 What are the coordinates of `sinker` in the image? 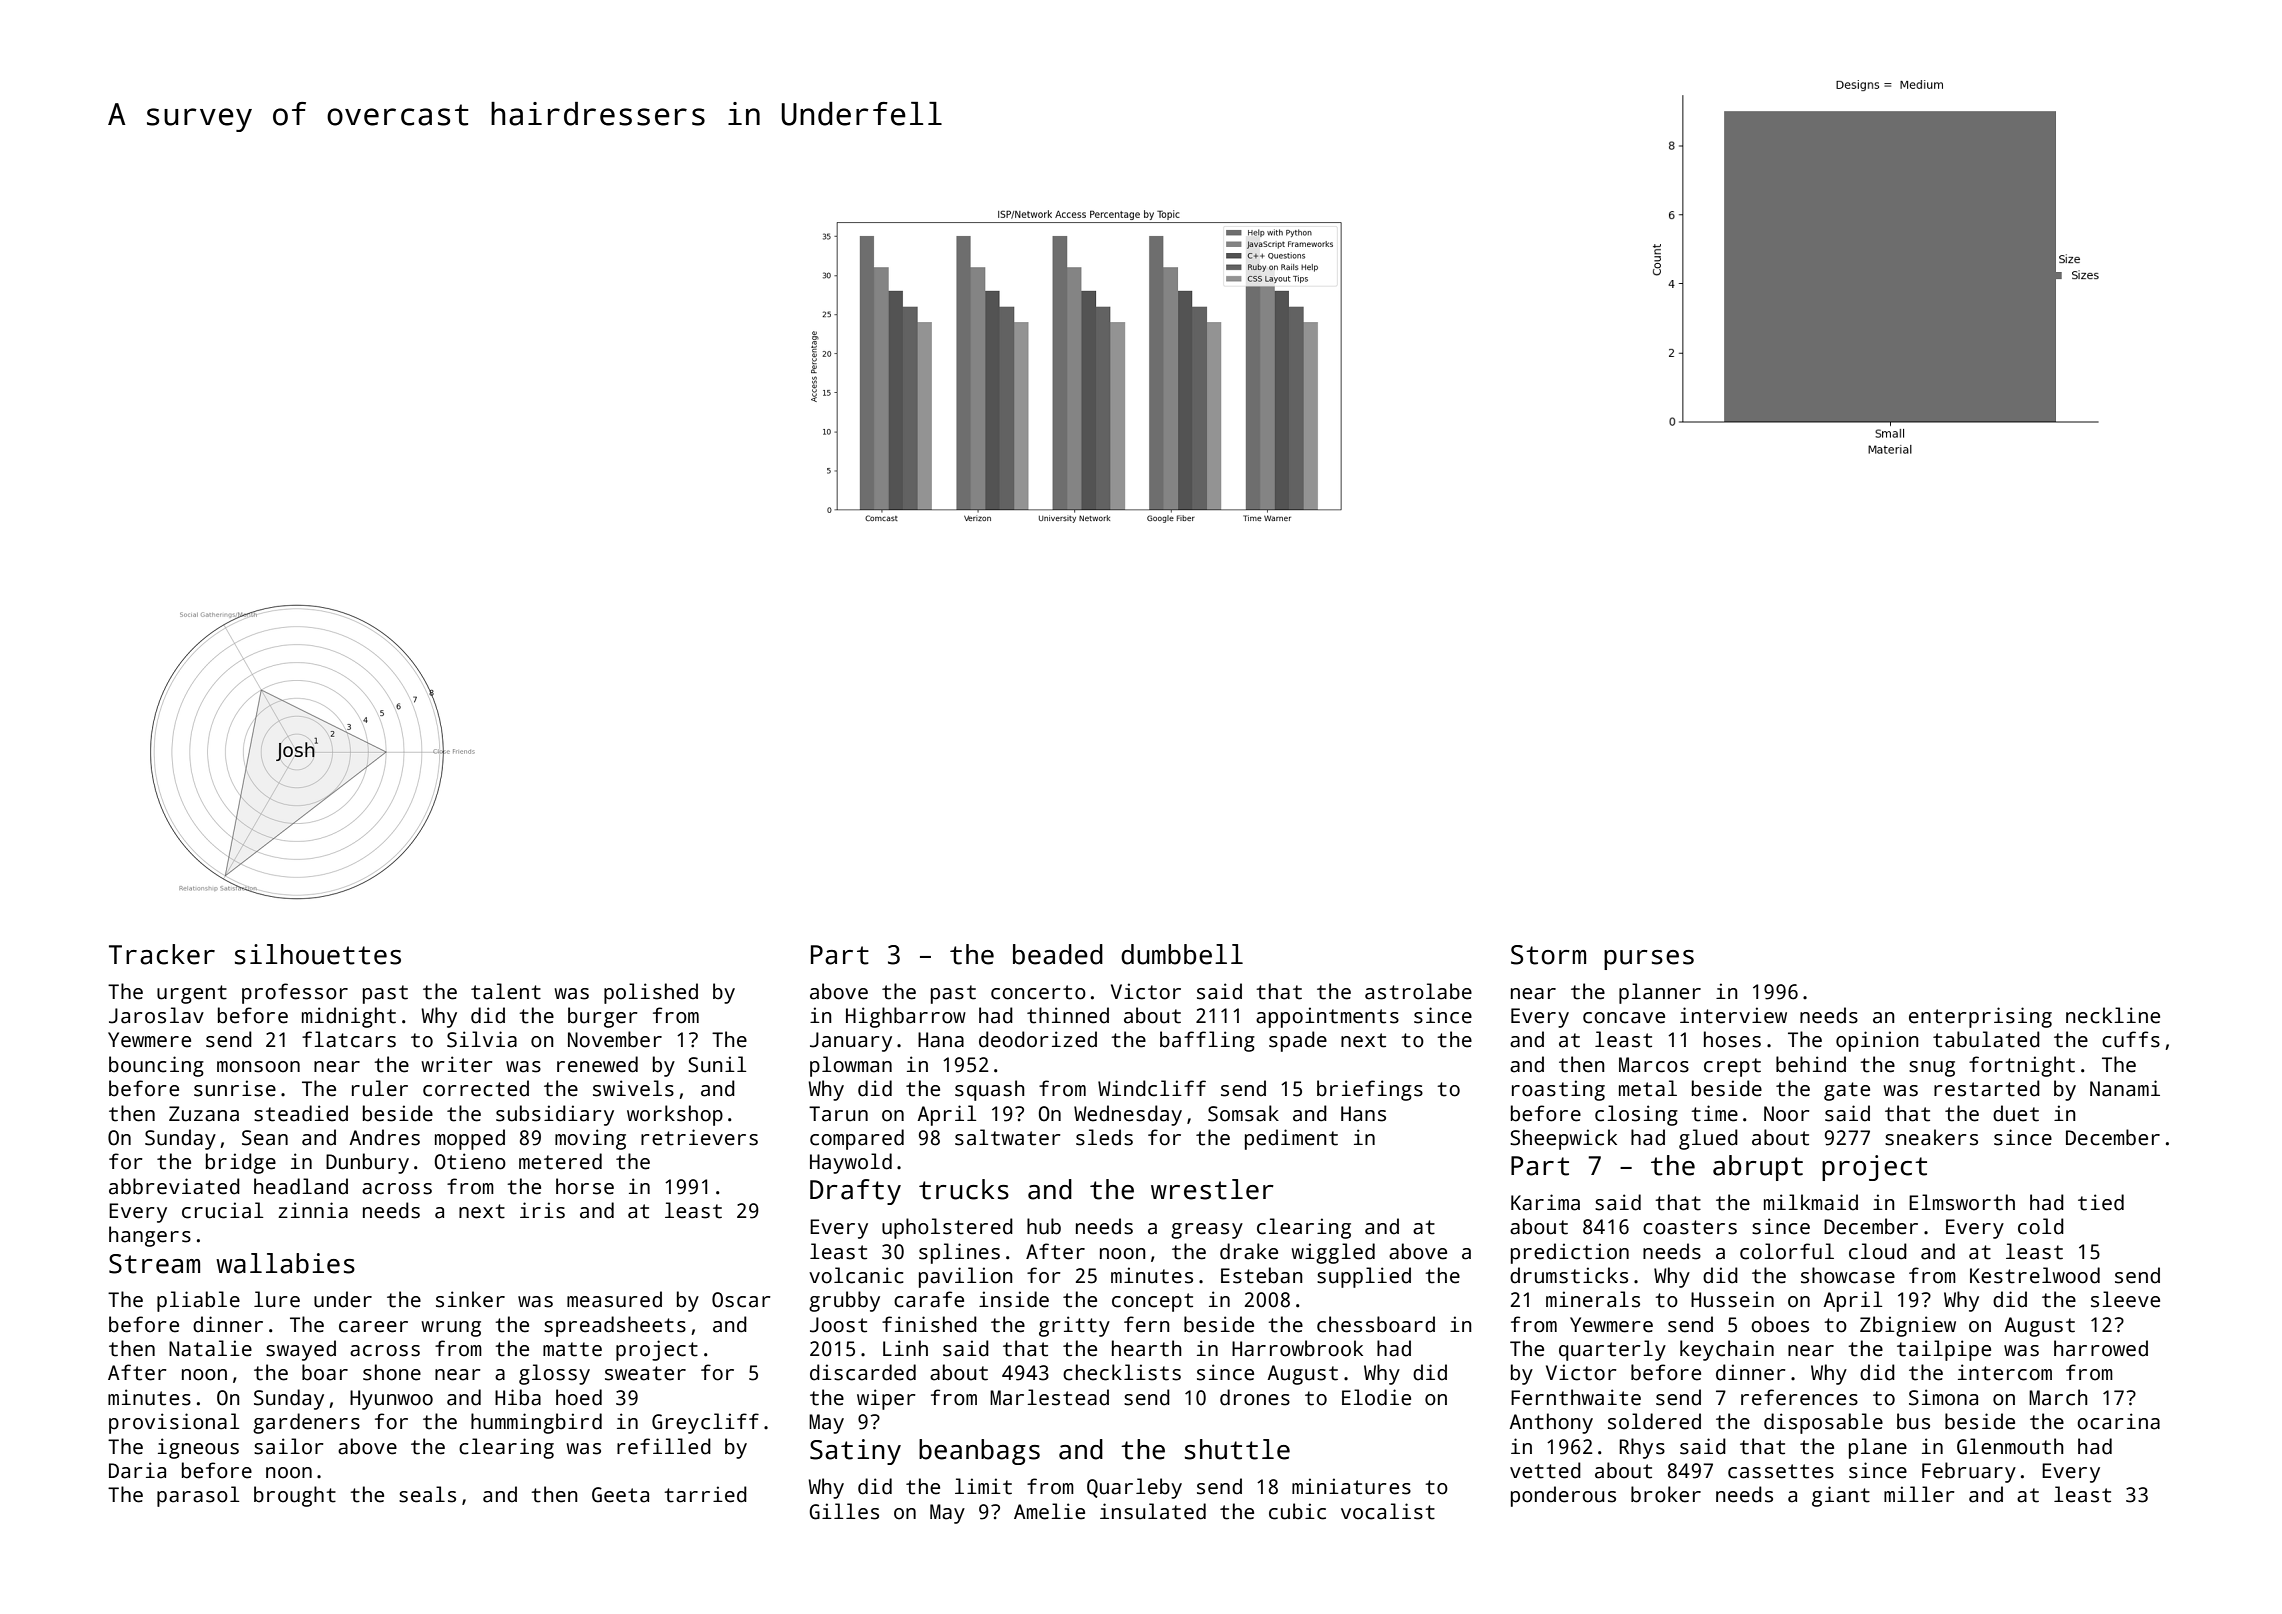 It's located at (470, 1299).
